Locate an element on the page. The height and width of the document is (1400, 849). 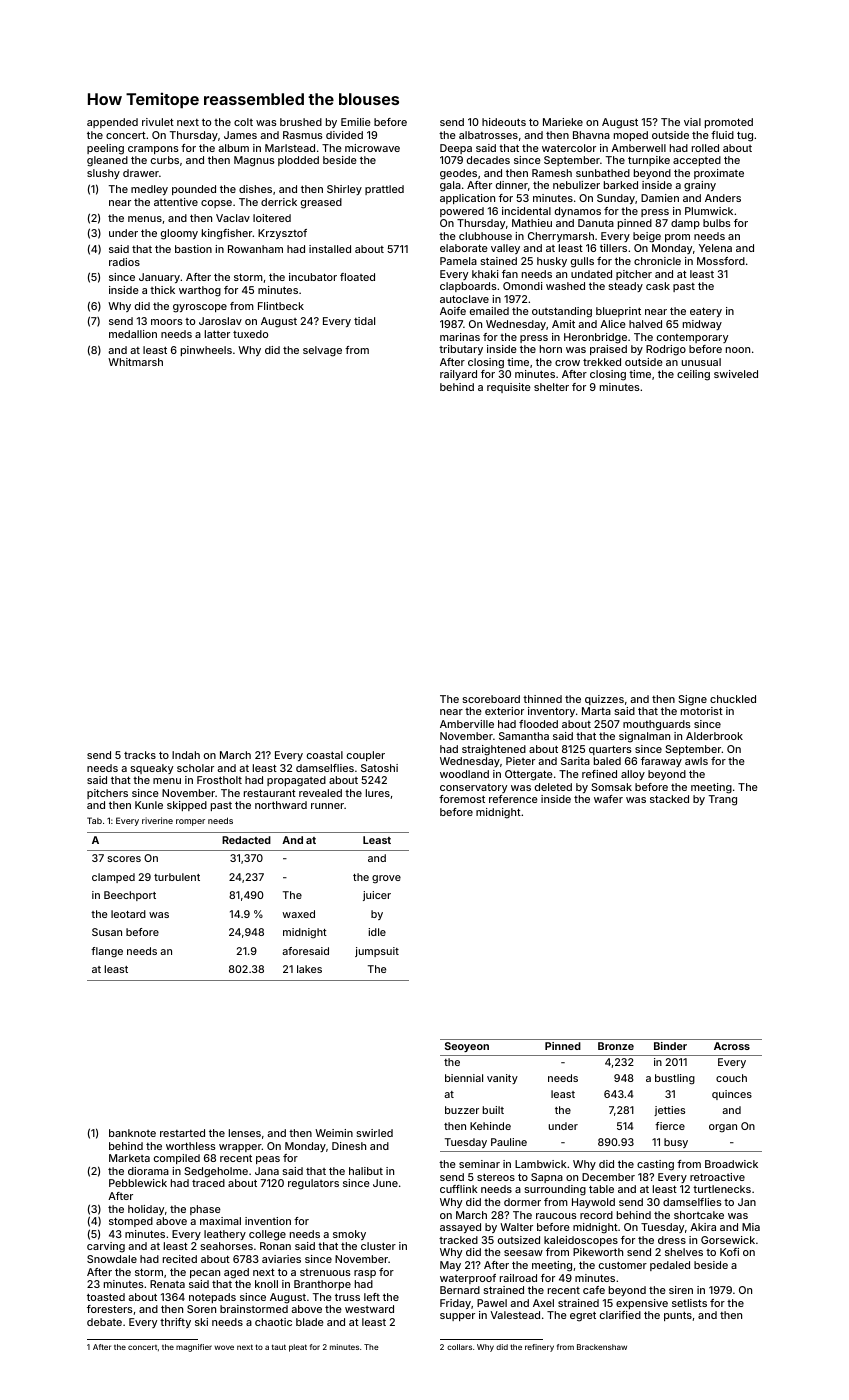
scores is located at coordinates (124, 859).
